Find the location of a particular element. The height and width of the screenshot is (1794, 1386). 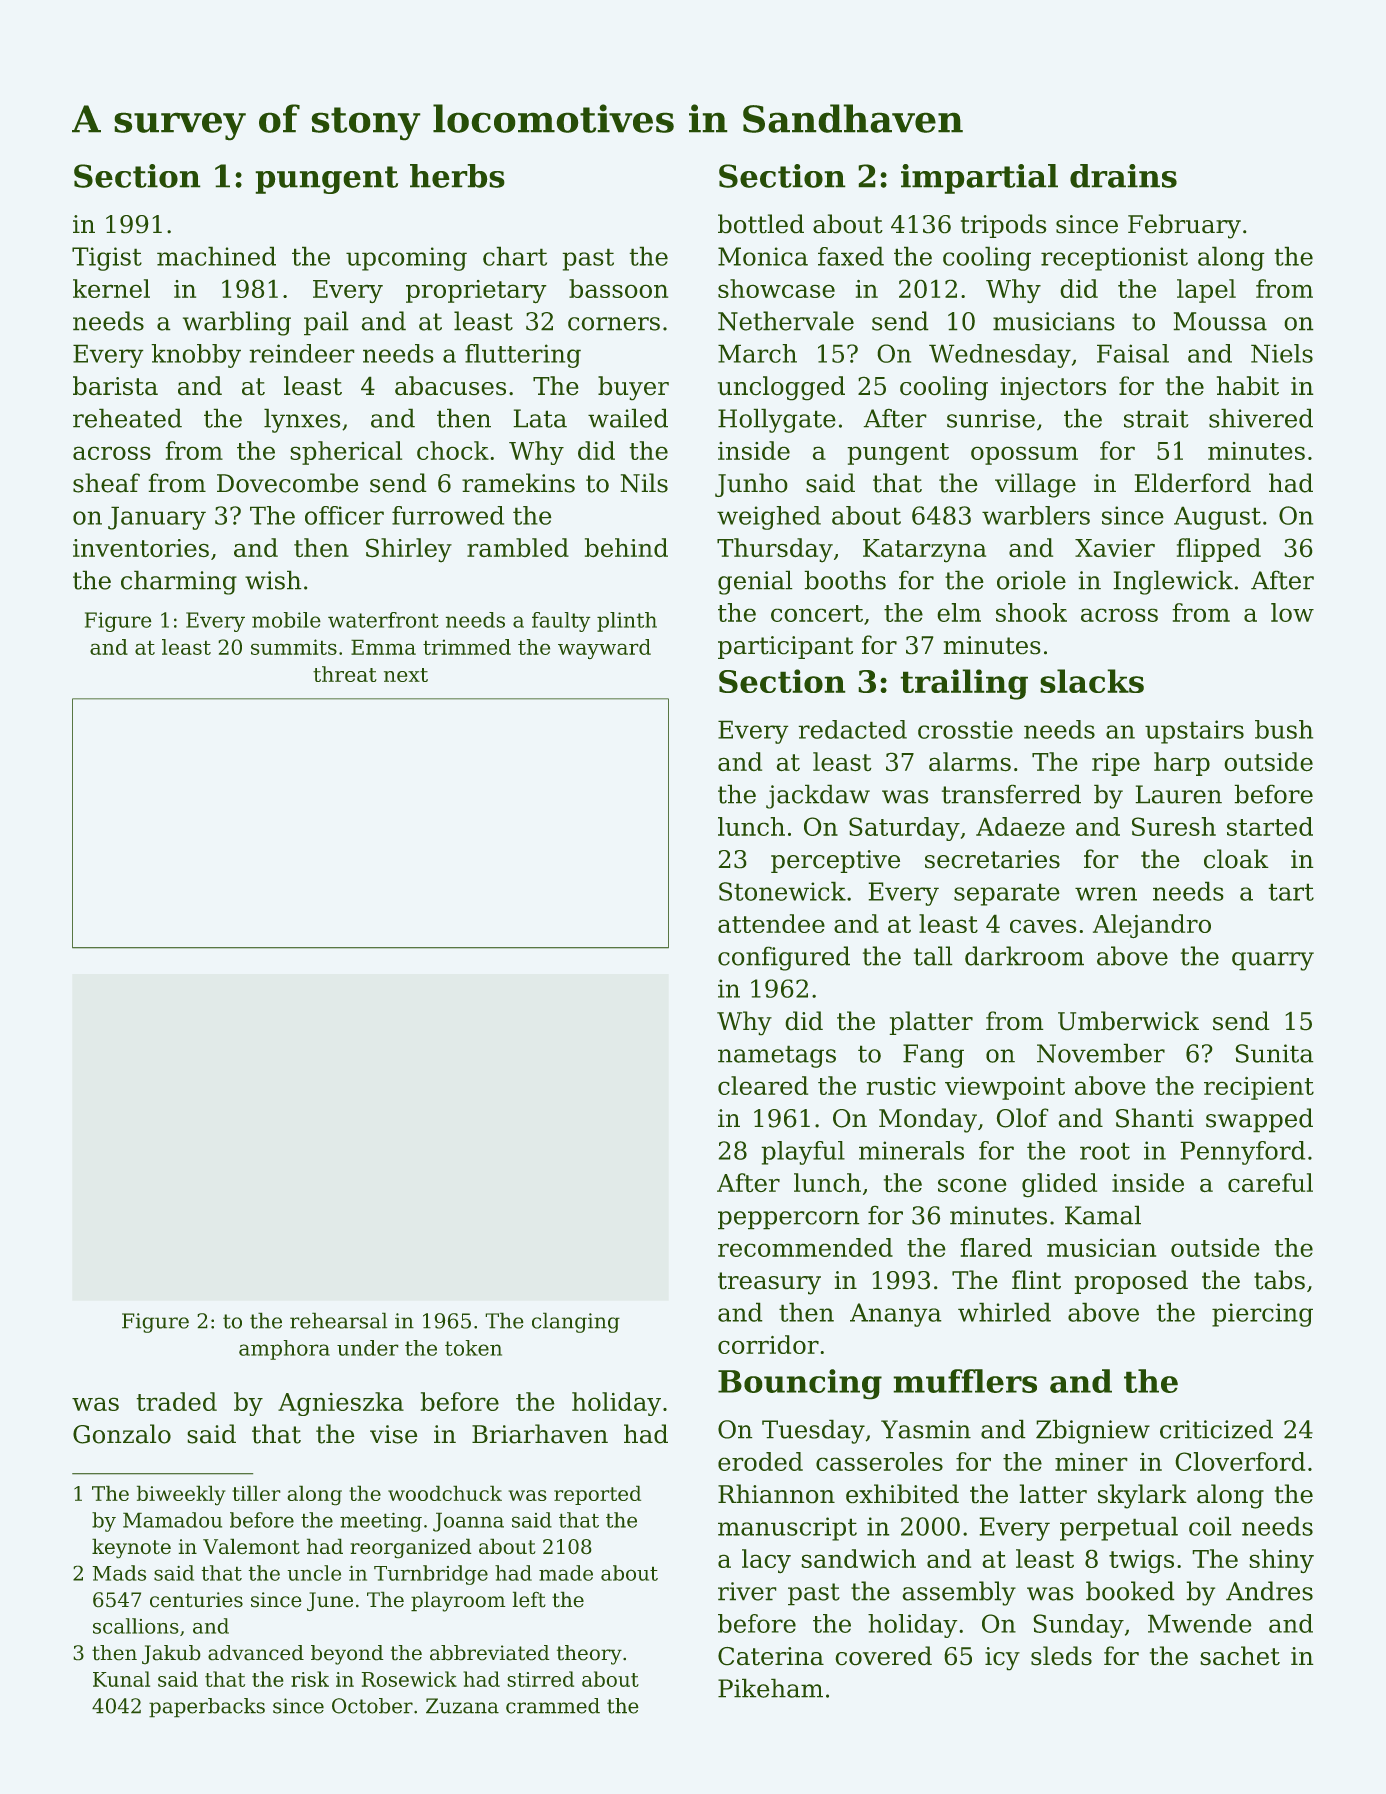

knobby is located at coordinates (196, 356).
